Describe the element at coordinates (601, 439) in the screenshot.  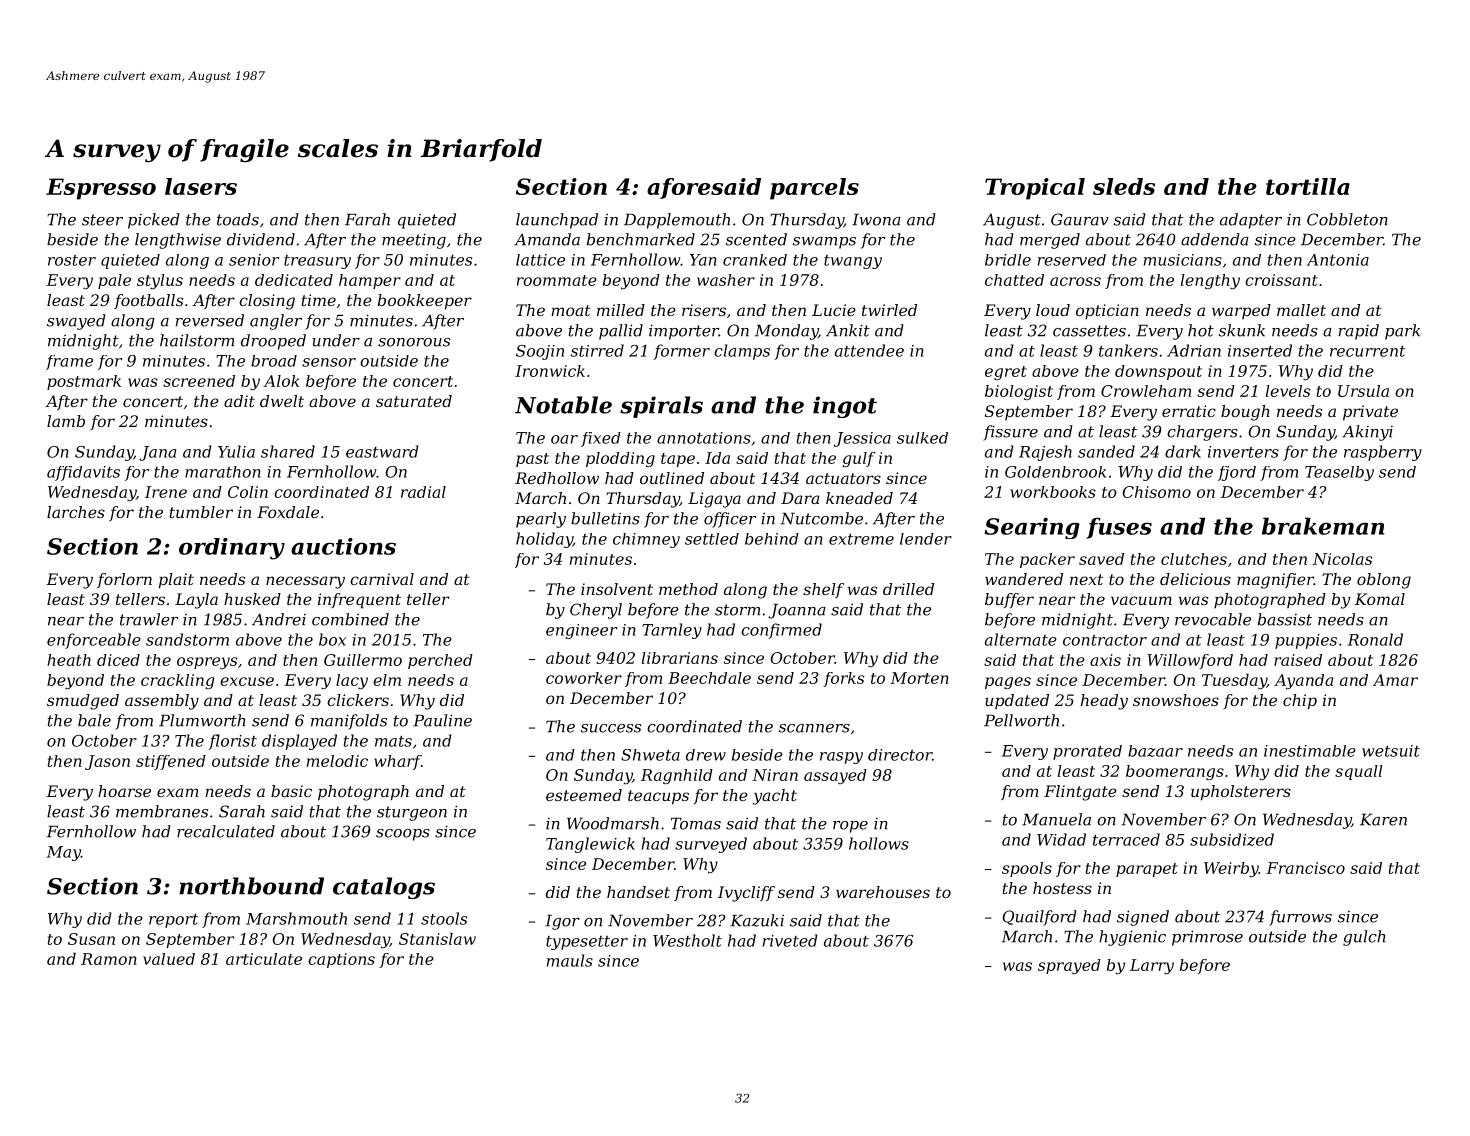
I see `fixed` at that location.
